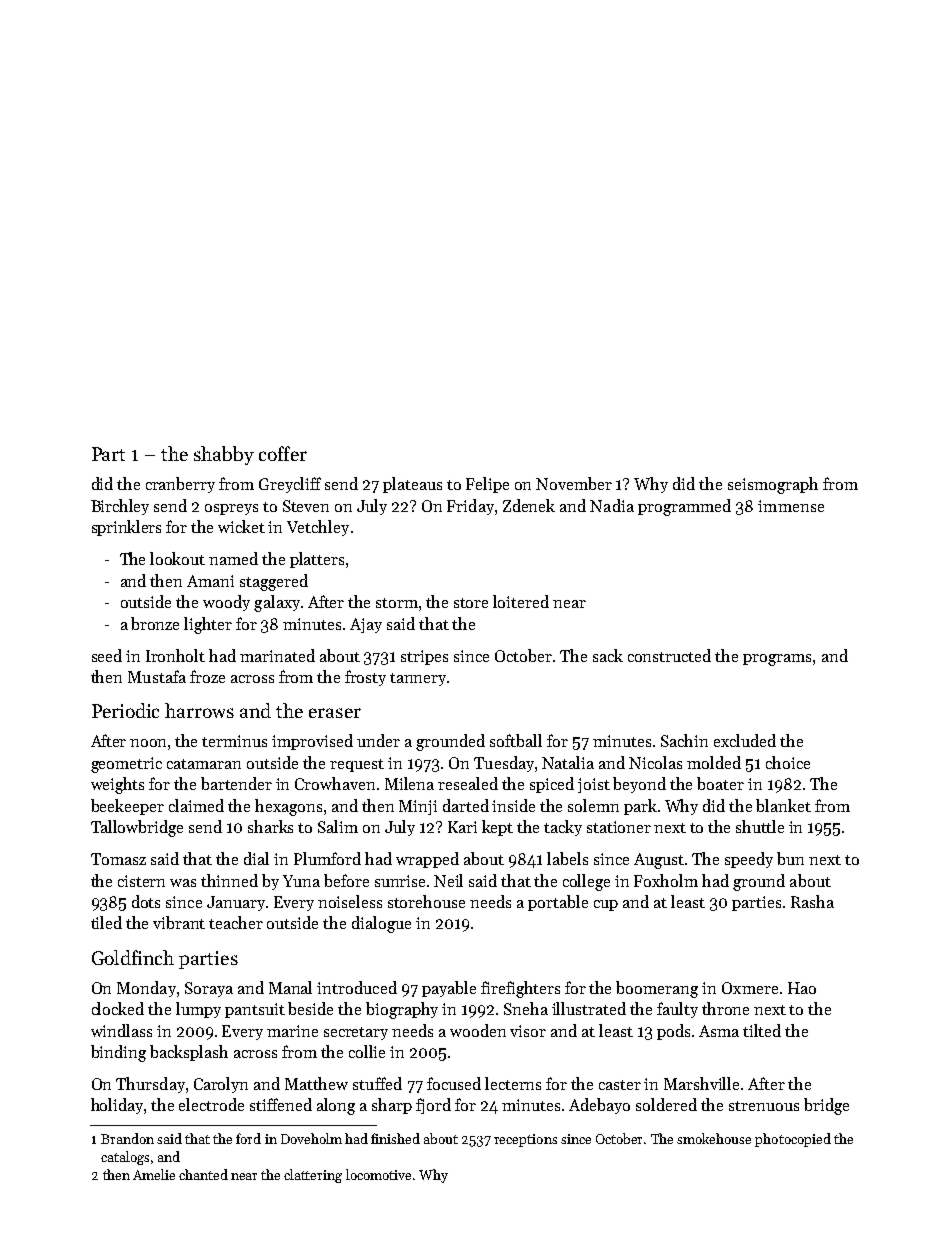 The height and width of the page is (1233, 952). What do you see at coordinates (366, 625) in the page?
I see `Ajay` at bounding box center [366, 625].
